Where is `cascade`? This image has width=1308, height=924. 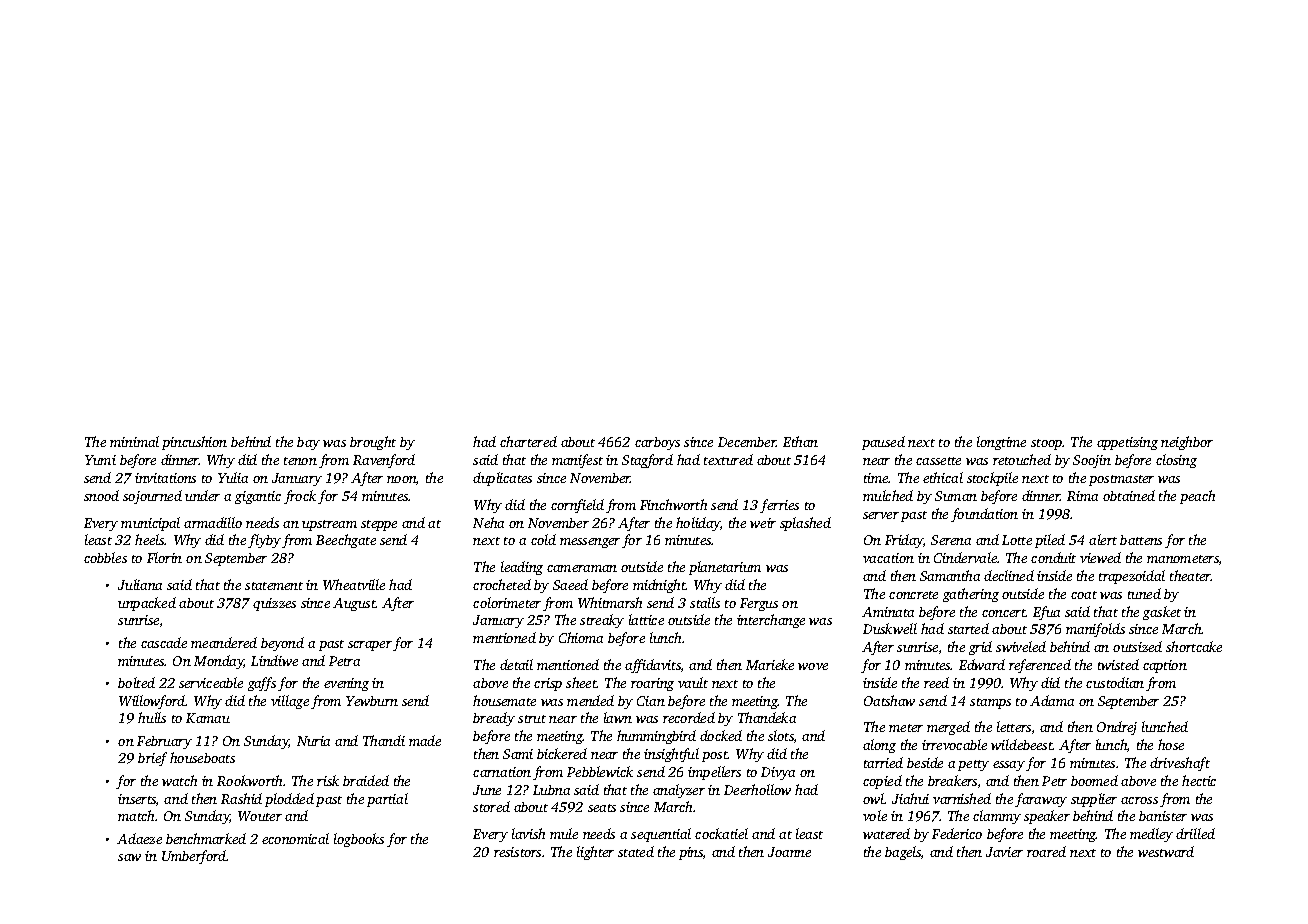 cascade is located at coordinates (164, 642).
